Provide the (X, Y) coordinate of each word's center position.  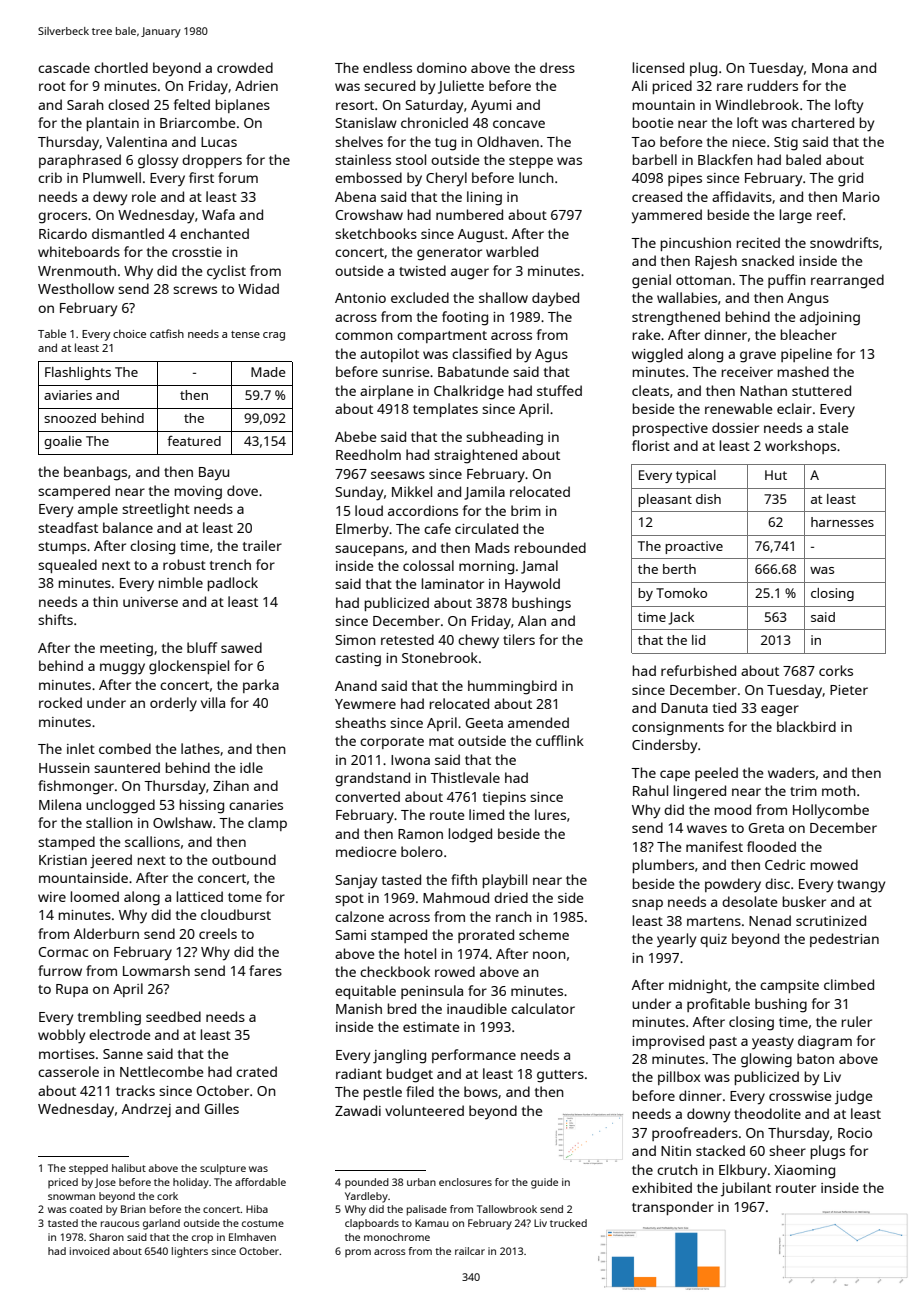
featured (194, 441)
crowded (245, 67)
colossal (428, 565)
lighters (190, 1252)
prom (358, 1253)
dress (557, 67)
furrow (60, 970)
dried (511, 897)
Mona (830, 68)
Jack (681, 618)
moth (839, 790)
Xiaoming (804, 1172)
